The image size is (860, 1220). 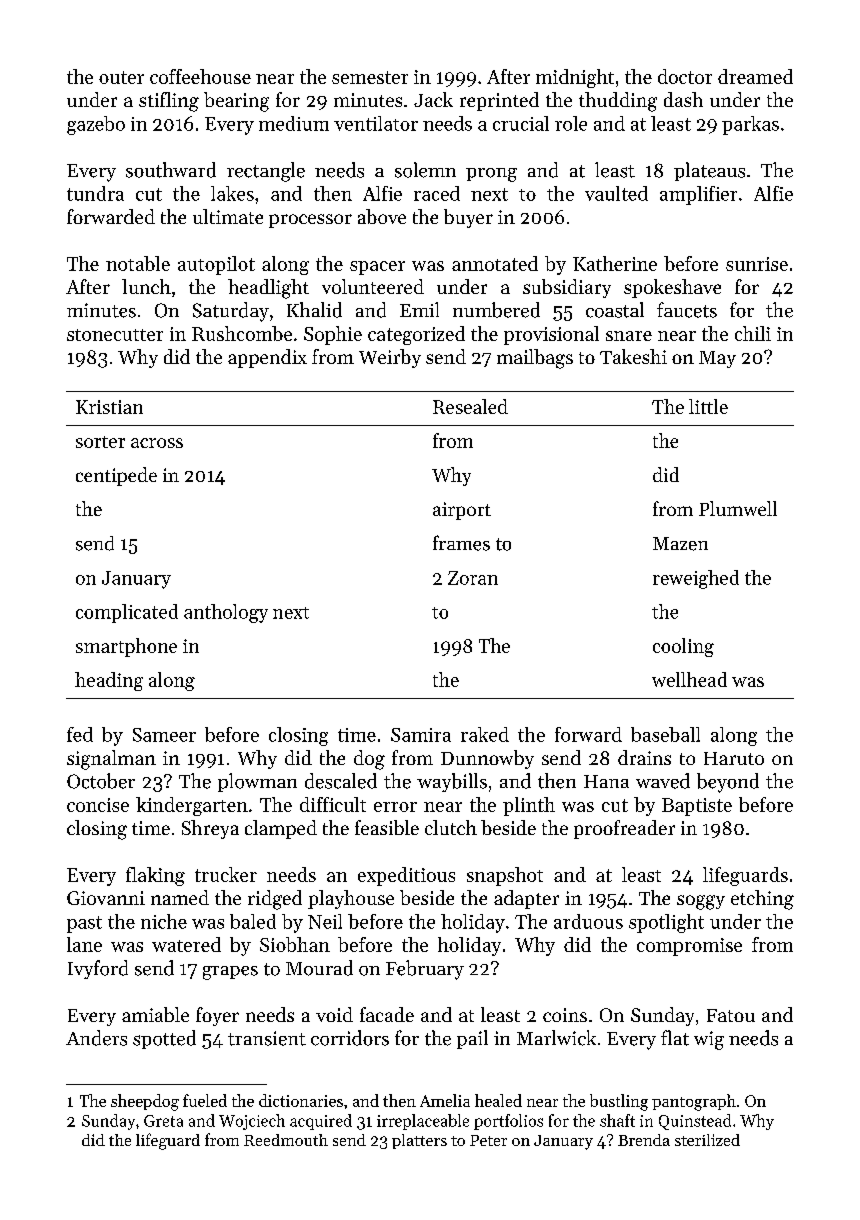 I want to click on February, so click(x=425, y=970).
